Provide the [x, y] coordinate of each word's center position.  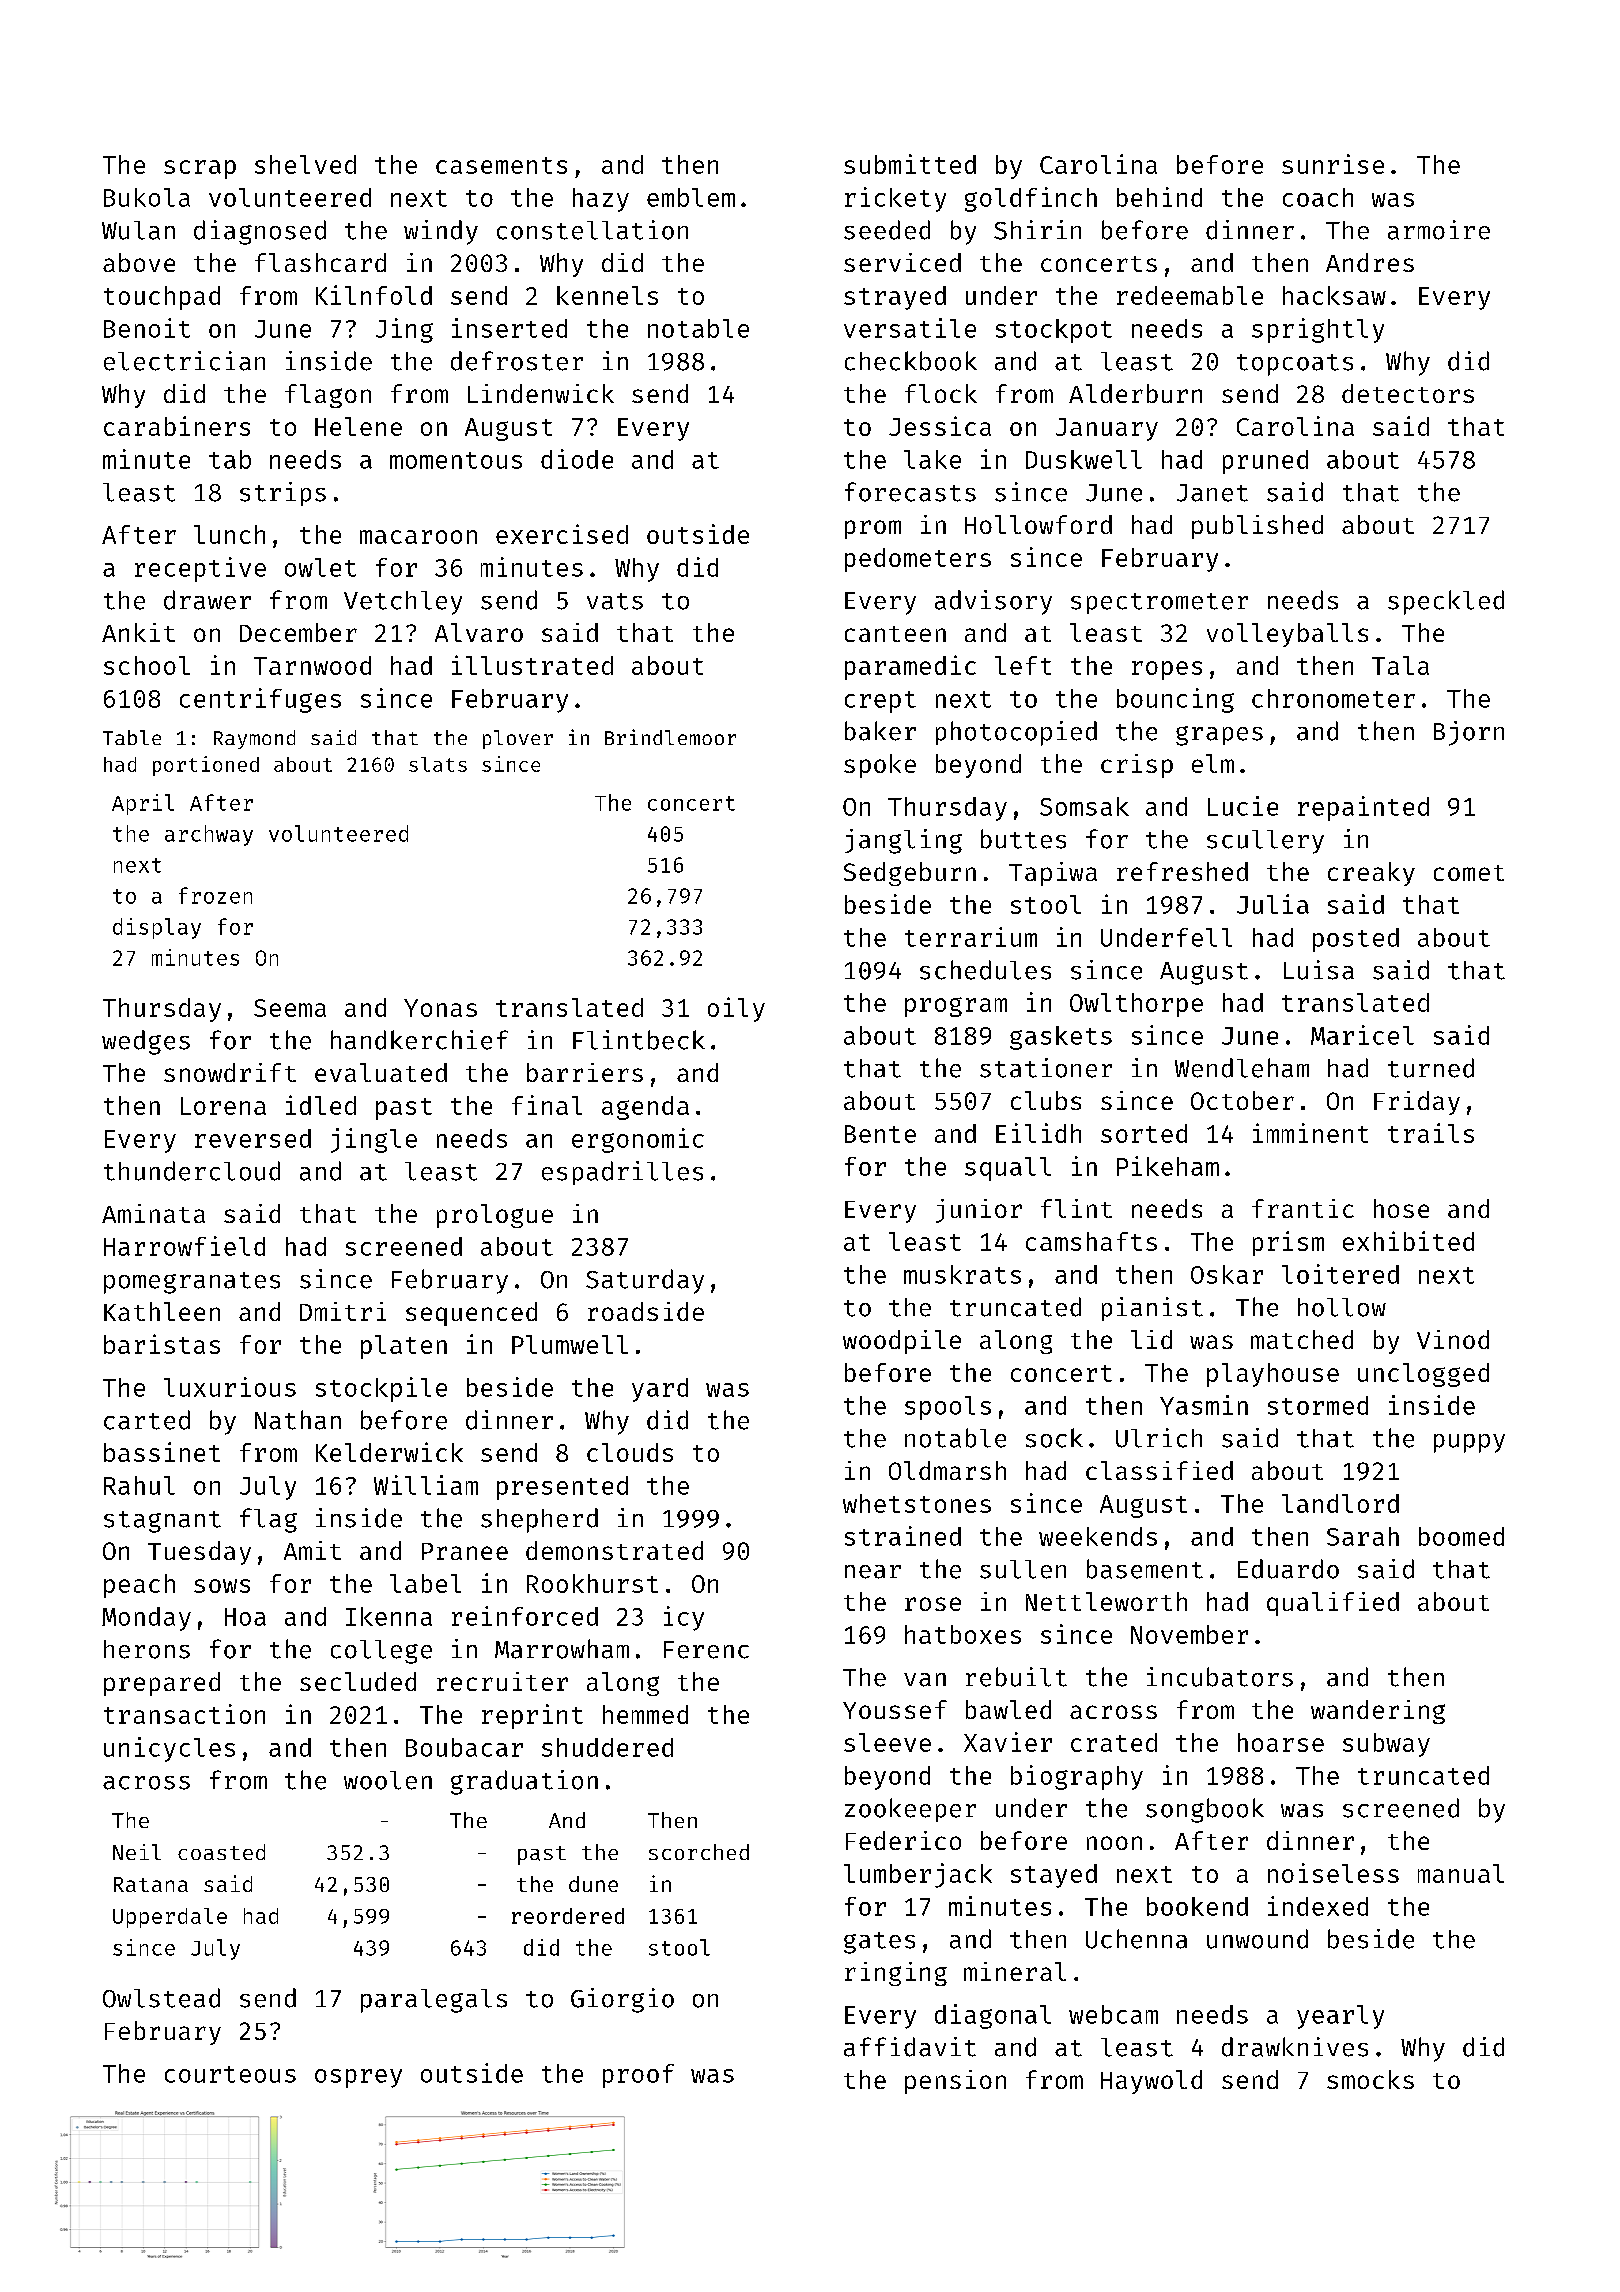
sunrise [1333, 164]
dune [593, 1884]
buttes [1023, 839]
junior [979, 1211]
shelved [305, 164]
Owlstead [161, 1998]
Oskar [1227, 1274]
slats [438, 764]
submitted [910, 164]
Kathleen [162, 1311]
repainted [1363, 808]
